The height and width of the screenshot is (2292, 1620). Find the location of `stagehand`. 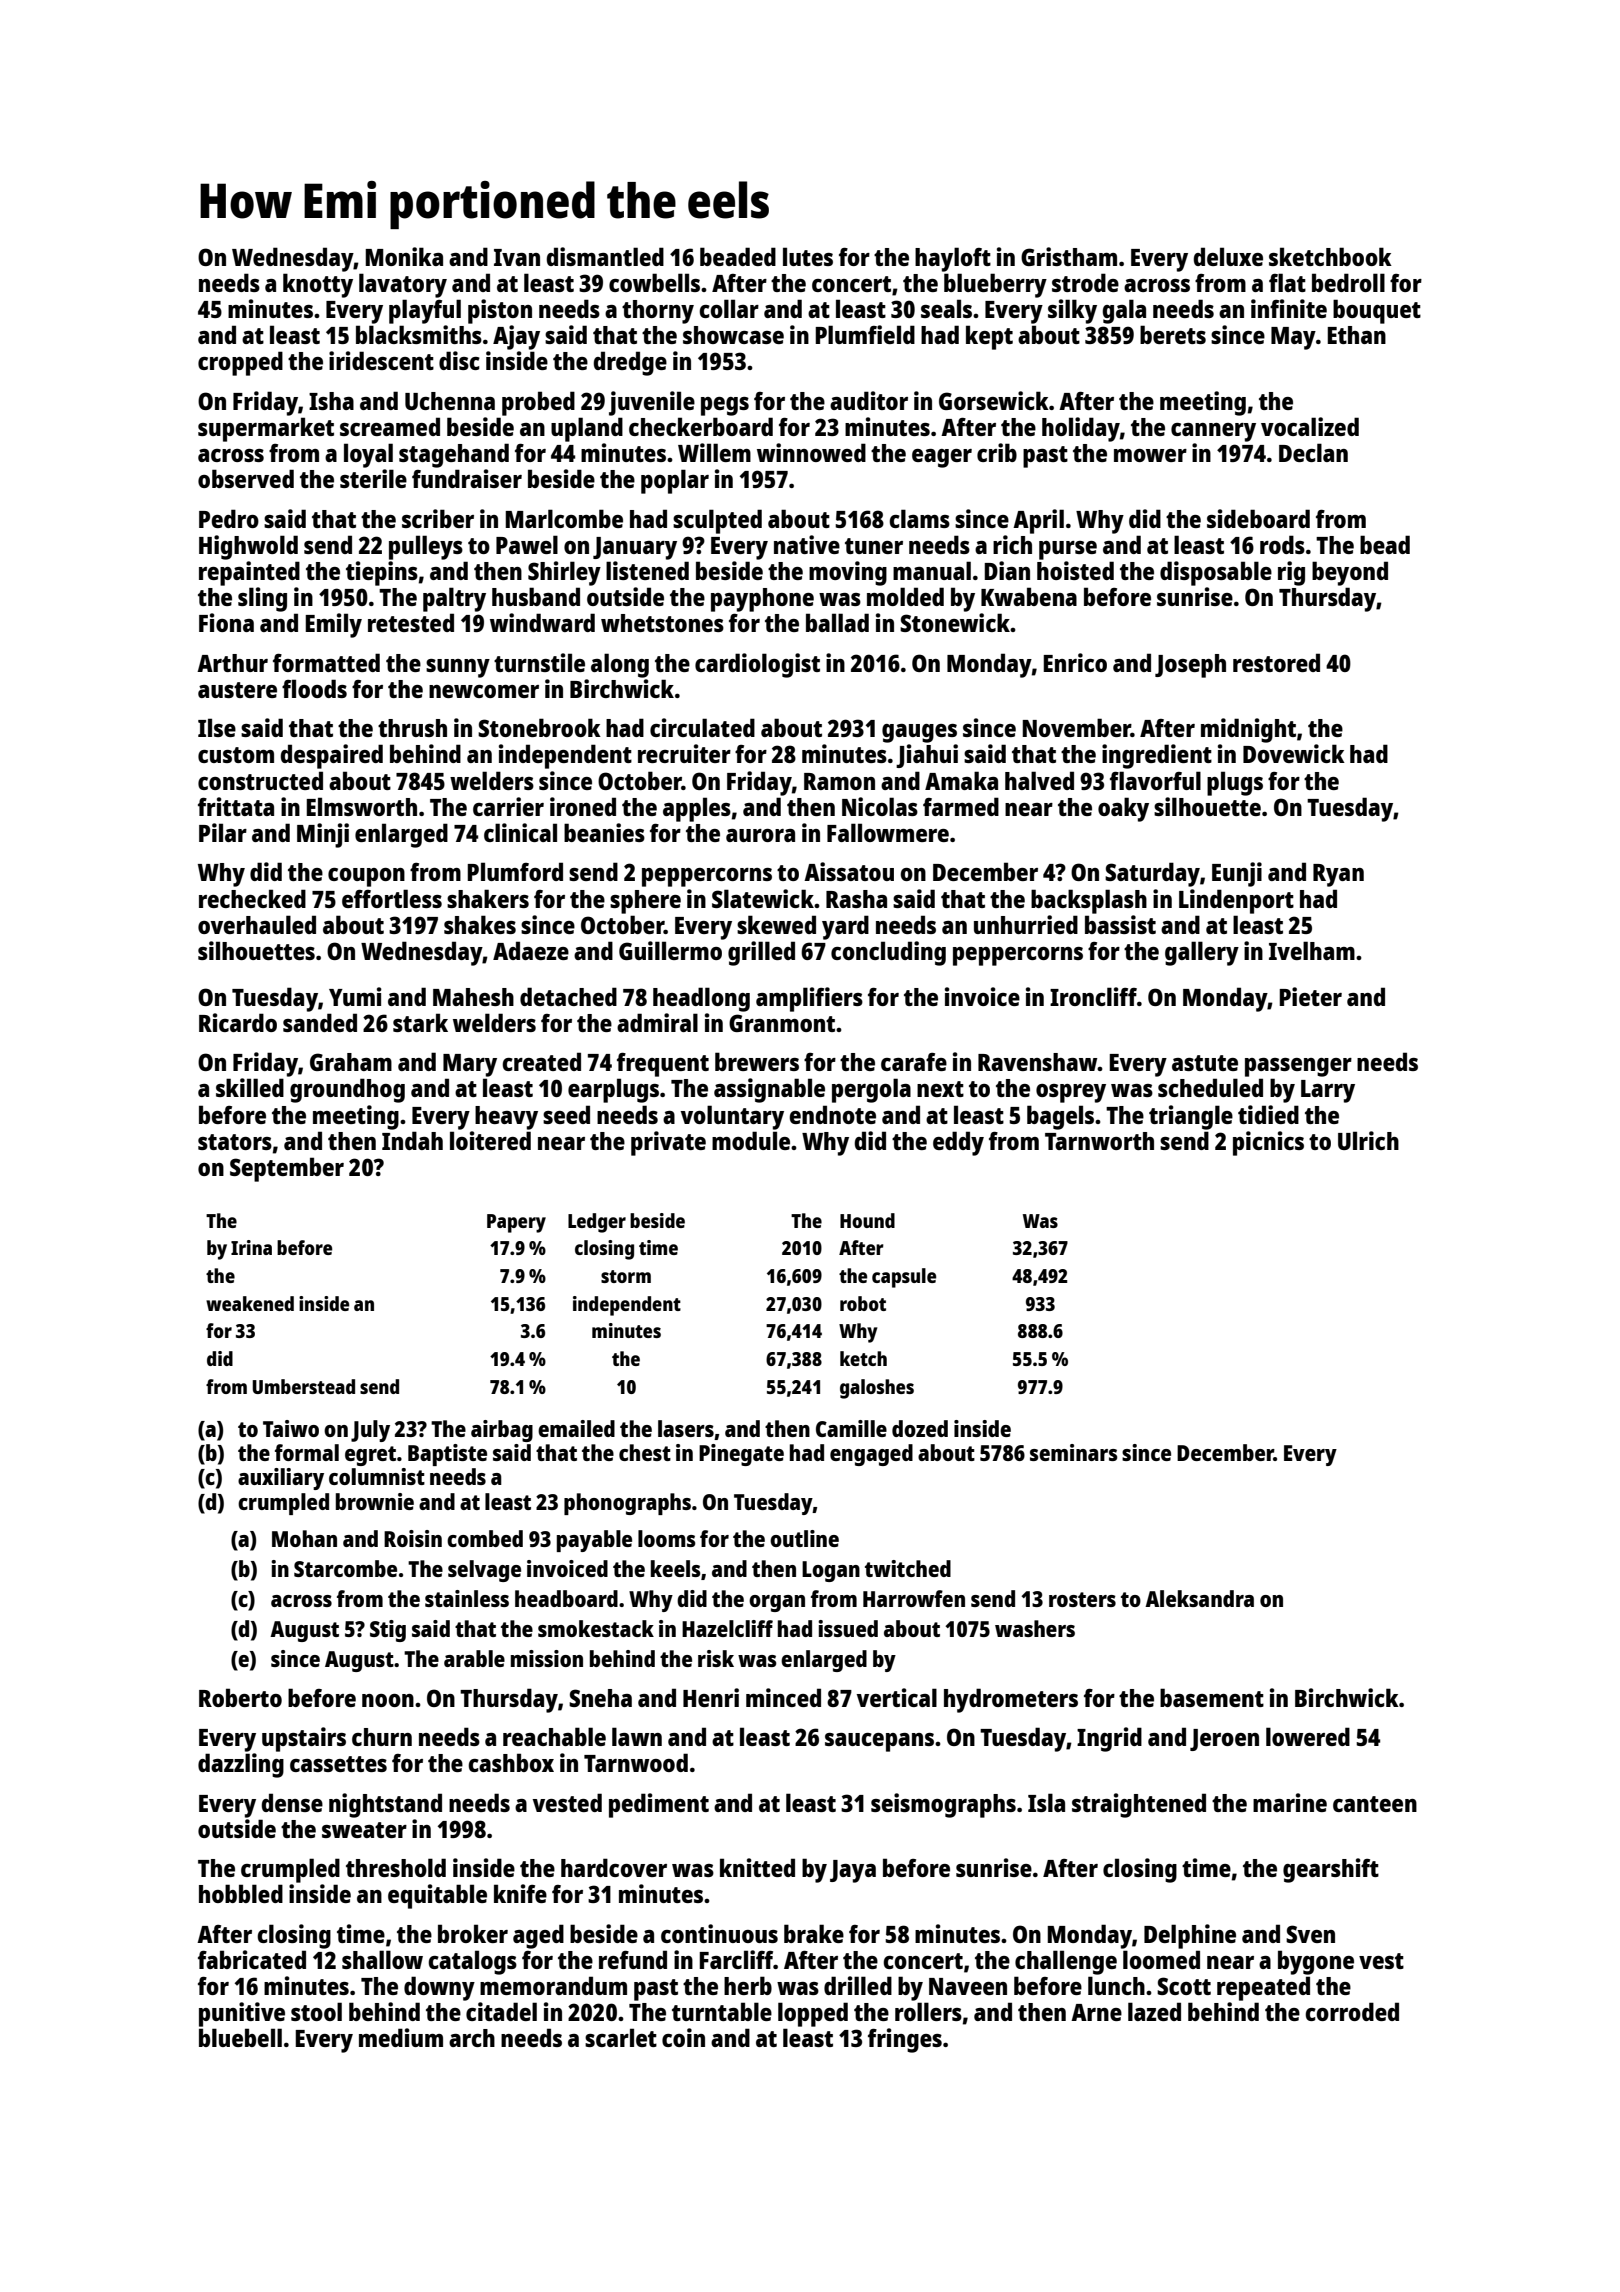

stagehand is located at coordinates (454, 455).
